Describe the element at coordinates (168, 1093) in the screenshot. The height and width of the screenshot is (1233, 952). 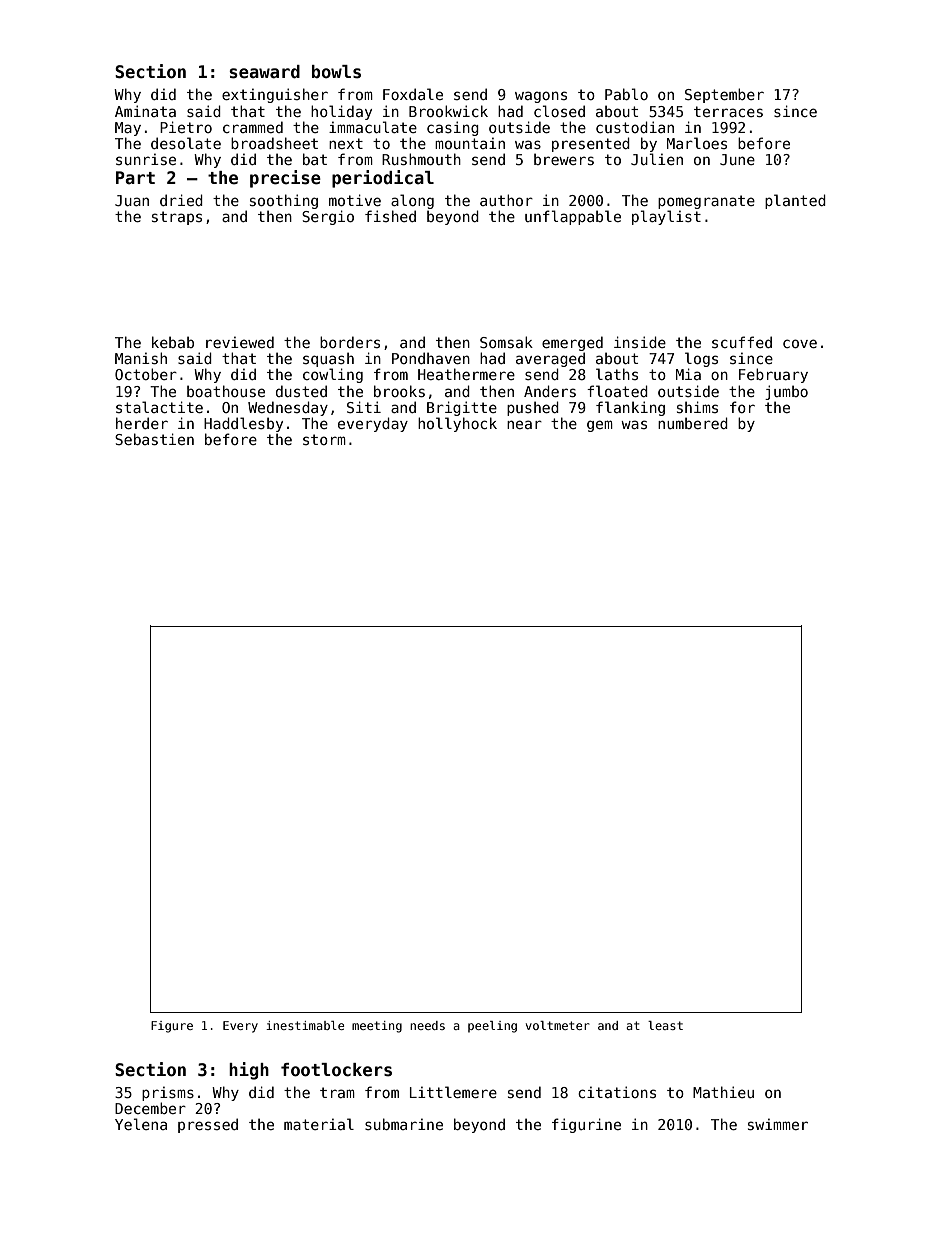
I see `prisms` at that location.
